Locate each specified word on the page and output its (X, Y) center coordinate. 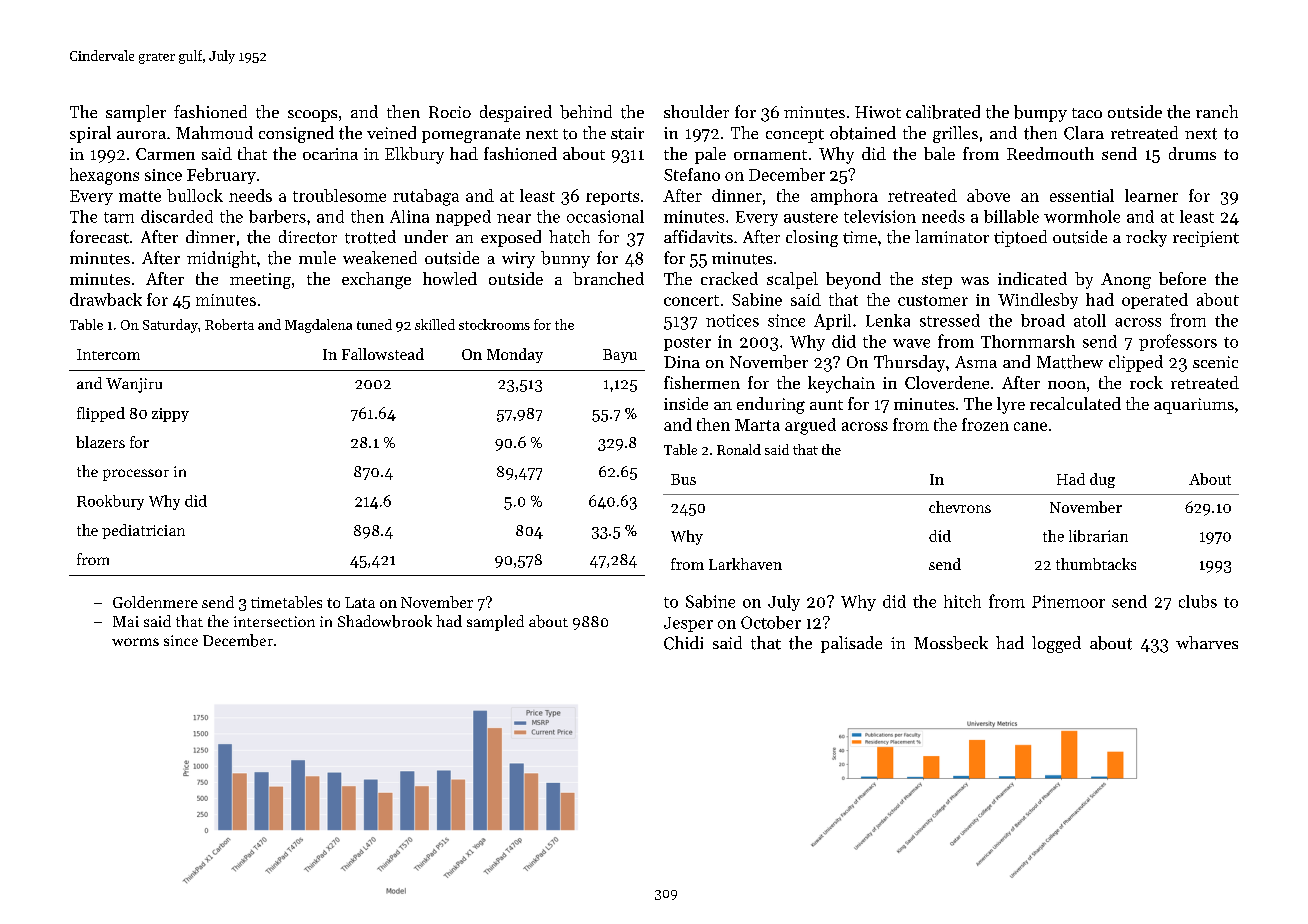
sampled (495, 623)
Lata (360, 602)
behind (586, 112)
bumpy (1040, 113)
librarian (1098, 536)
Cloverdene (947, 382)
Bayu (620, 356)
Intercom (108, 354)
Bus (683, 479)
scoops (312, 116)
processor (136, 475)
